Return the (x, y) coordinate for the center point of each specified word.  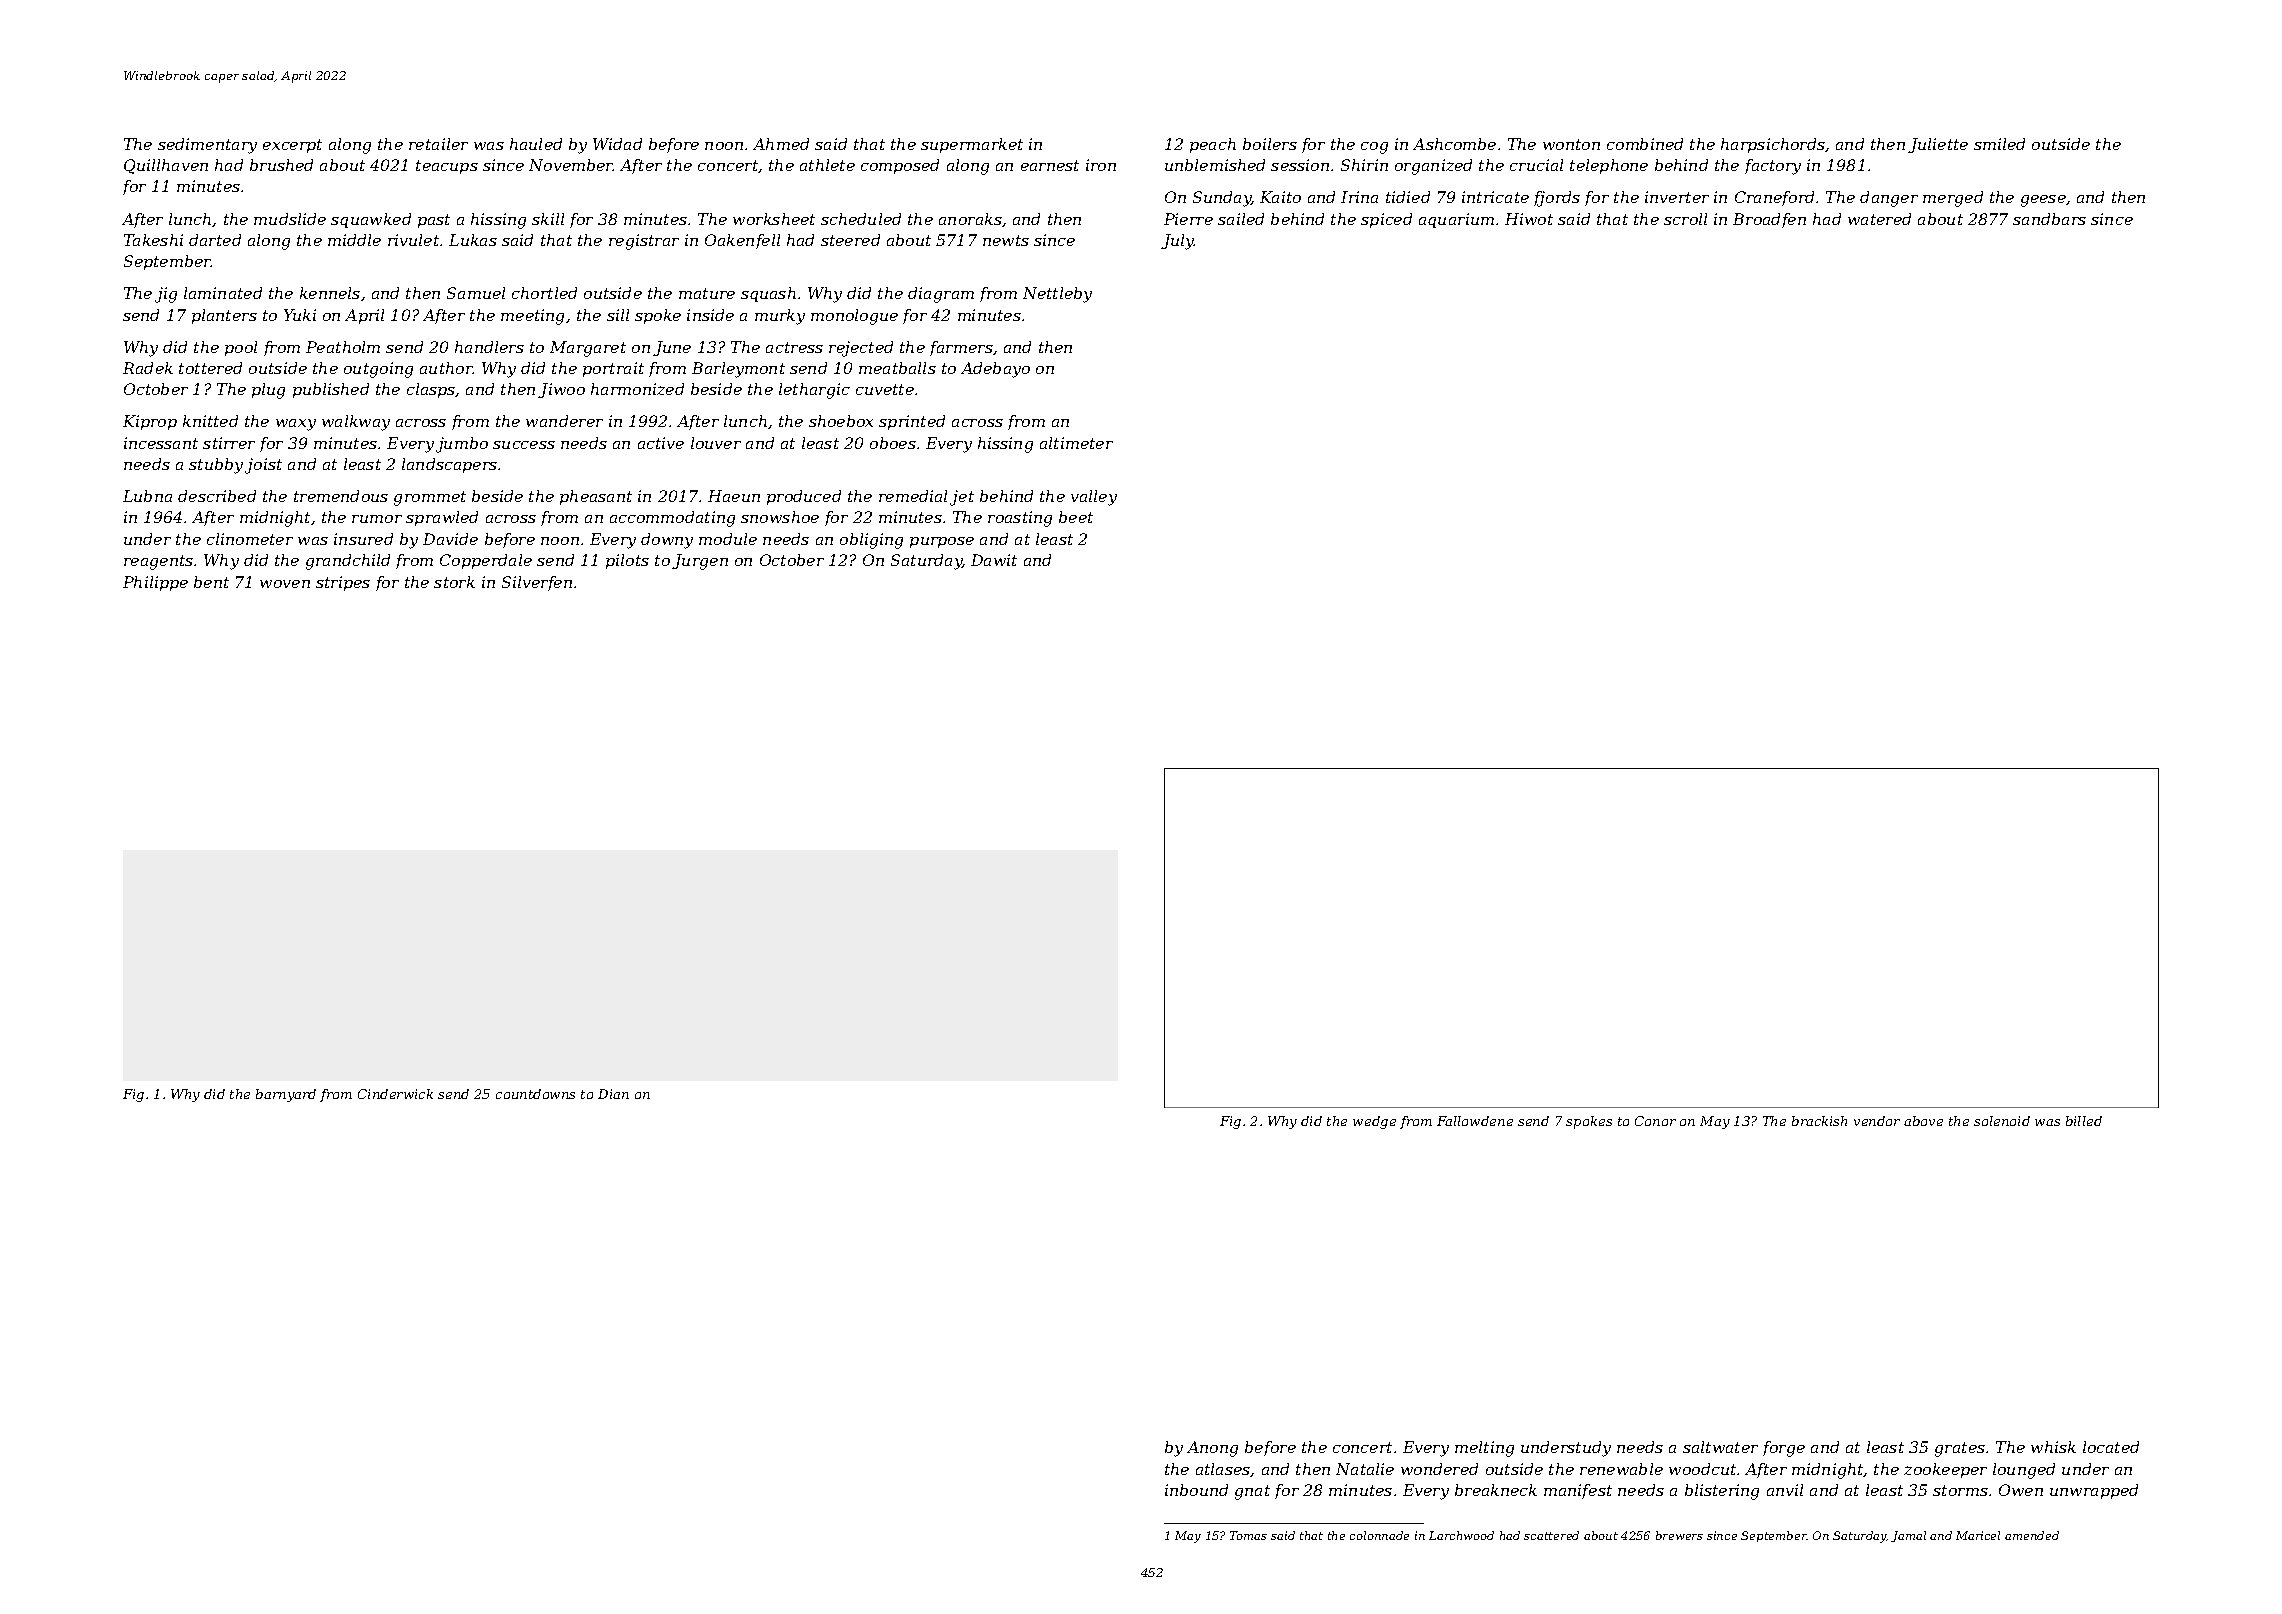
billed (2084, 1121)
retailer (438, 144)
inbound (1196, 1490)
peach (1213, 145)
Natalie (1365, 1469)
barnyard (286, 1095)
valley (1094, 498)
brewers (1679, 1535)
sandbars (2049, 219)
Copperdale (486, 561)
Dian (613, 1094)
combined (1645, 144)
